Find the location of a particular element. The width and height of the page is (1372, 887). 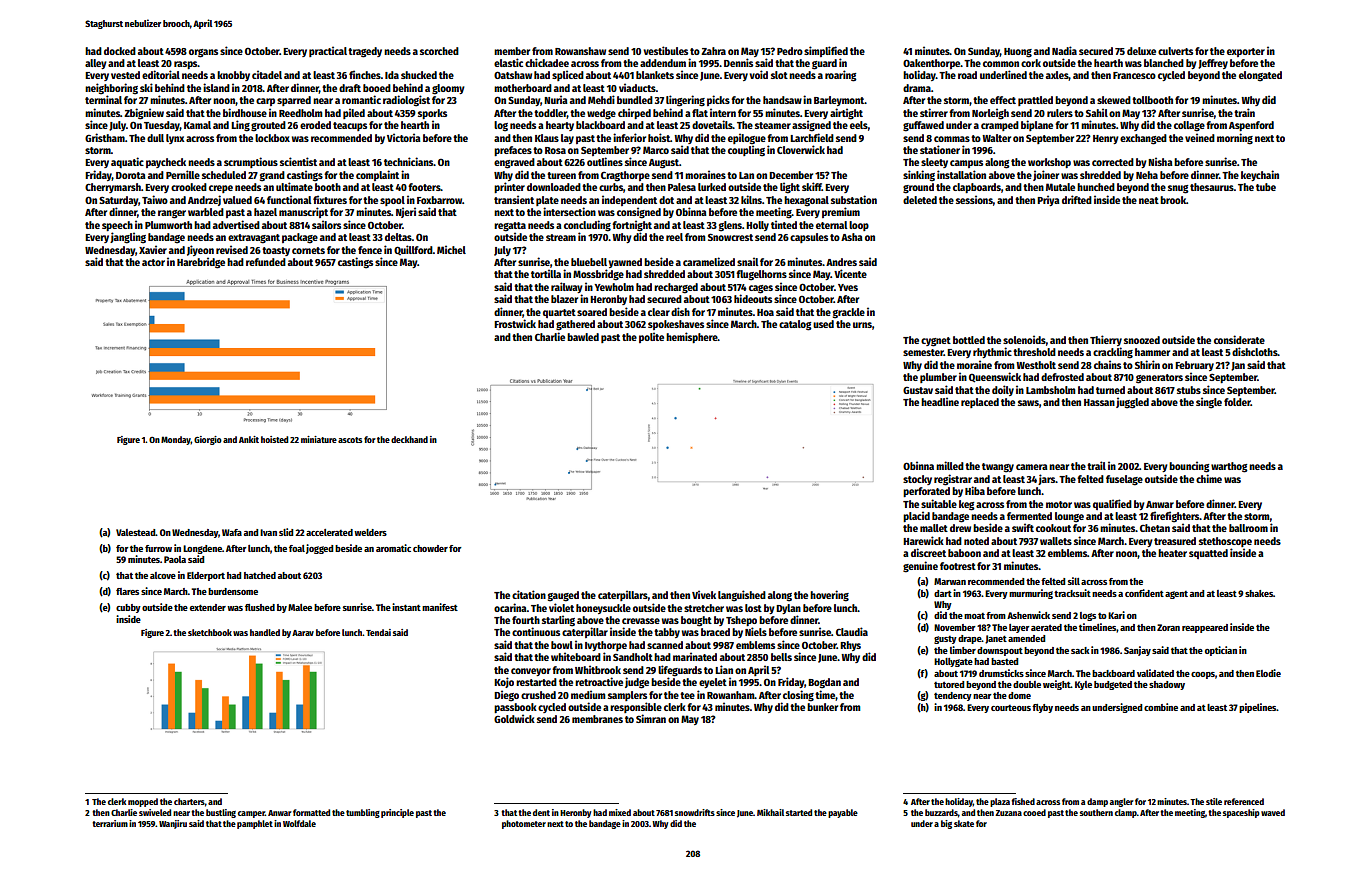

handled is located at coordinates (265, 632).
